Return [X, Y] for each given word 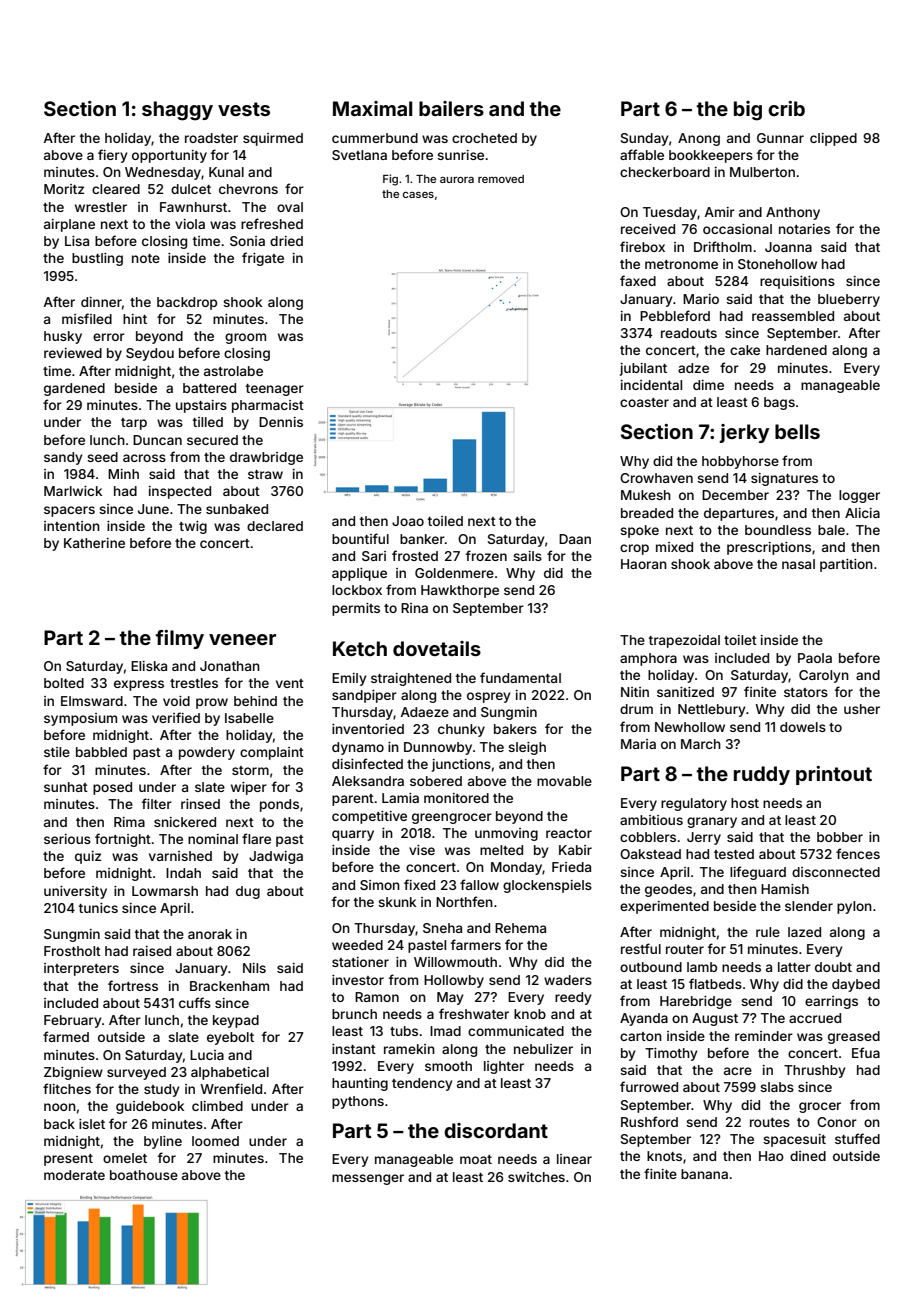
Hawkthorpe [460, 591]
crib [786, 108]
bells [797, 431]
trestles [194, 683]
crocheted [484, 138]
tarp [134, 424]
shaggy [177, 111]
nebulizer [543, 1049]
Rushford [649, 1121]
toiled [445, 521]
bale [831, 530]
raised [152, 951]
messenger [368, 1179]
